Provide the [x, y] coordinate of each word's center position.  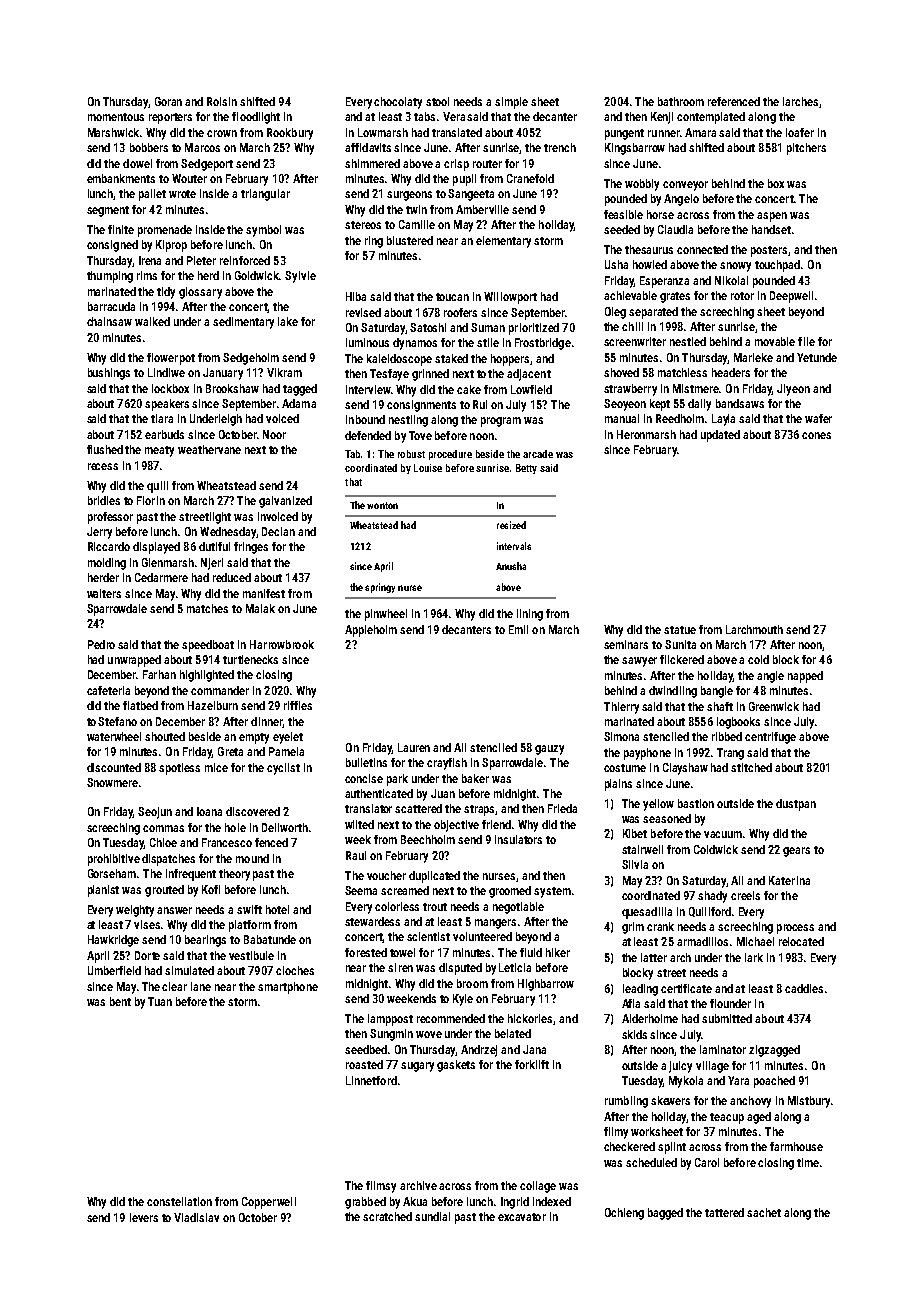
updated [720, 436]
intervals [514, 546]
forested [366, 952]
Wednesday [228, 533]
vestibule [251, 955]
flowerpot [171, 359]
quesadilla [647, 913]
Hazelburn [213, 705]
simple [511, 103]
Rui [480, 404]
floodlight [256, 118]
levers [144, 1217]
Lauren [414, 747]
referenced [734, 101]
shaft [720, 706]
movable [775, 341]
